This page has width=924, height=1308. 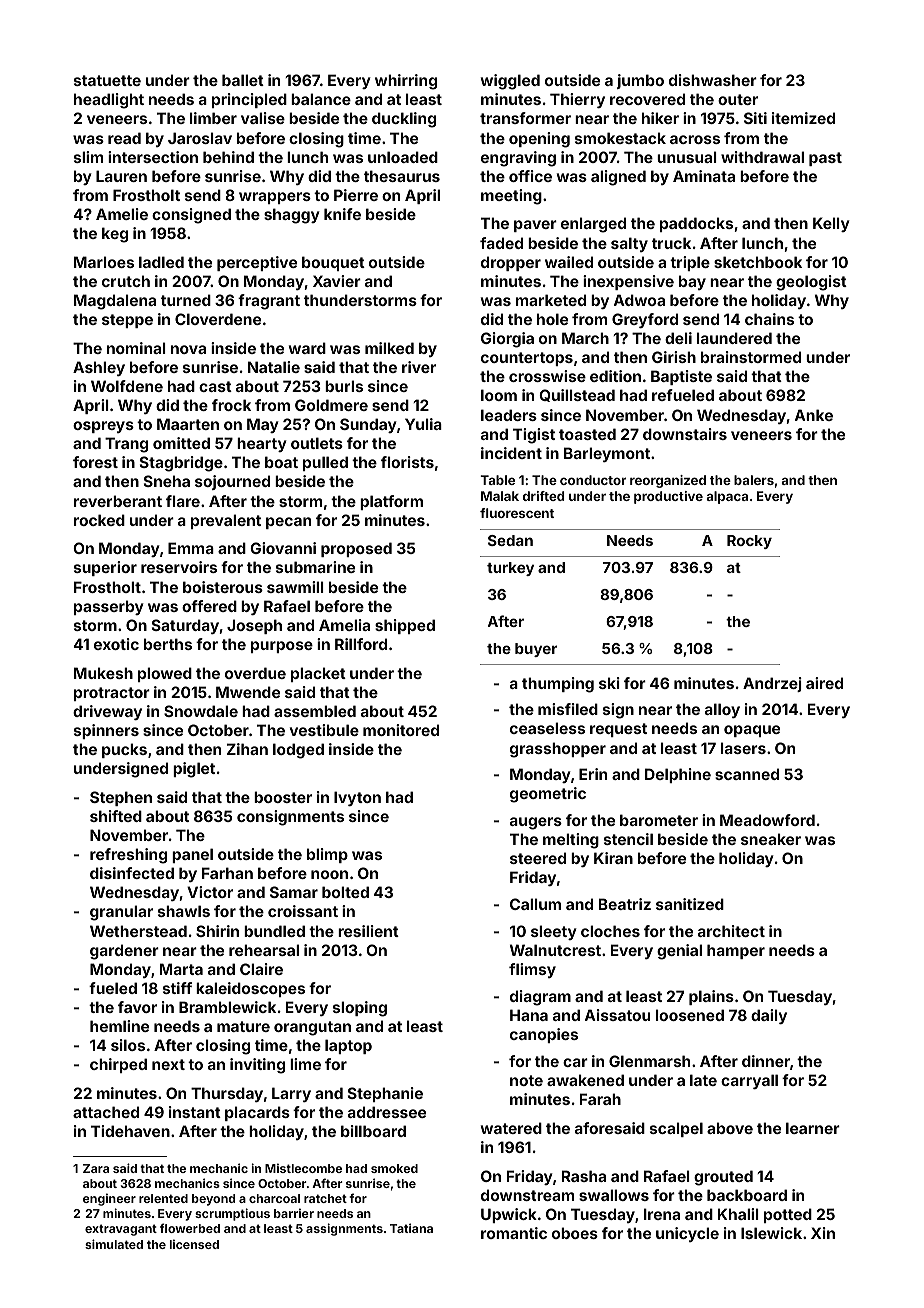 I want to click on forest, so click(x=95, y=462).
